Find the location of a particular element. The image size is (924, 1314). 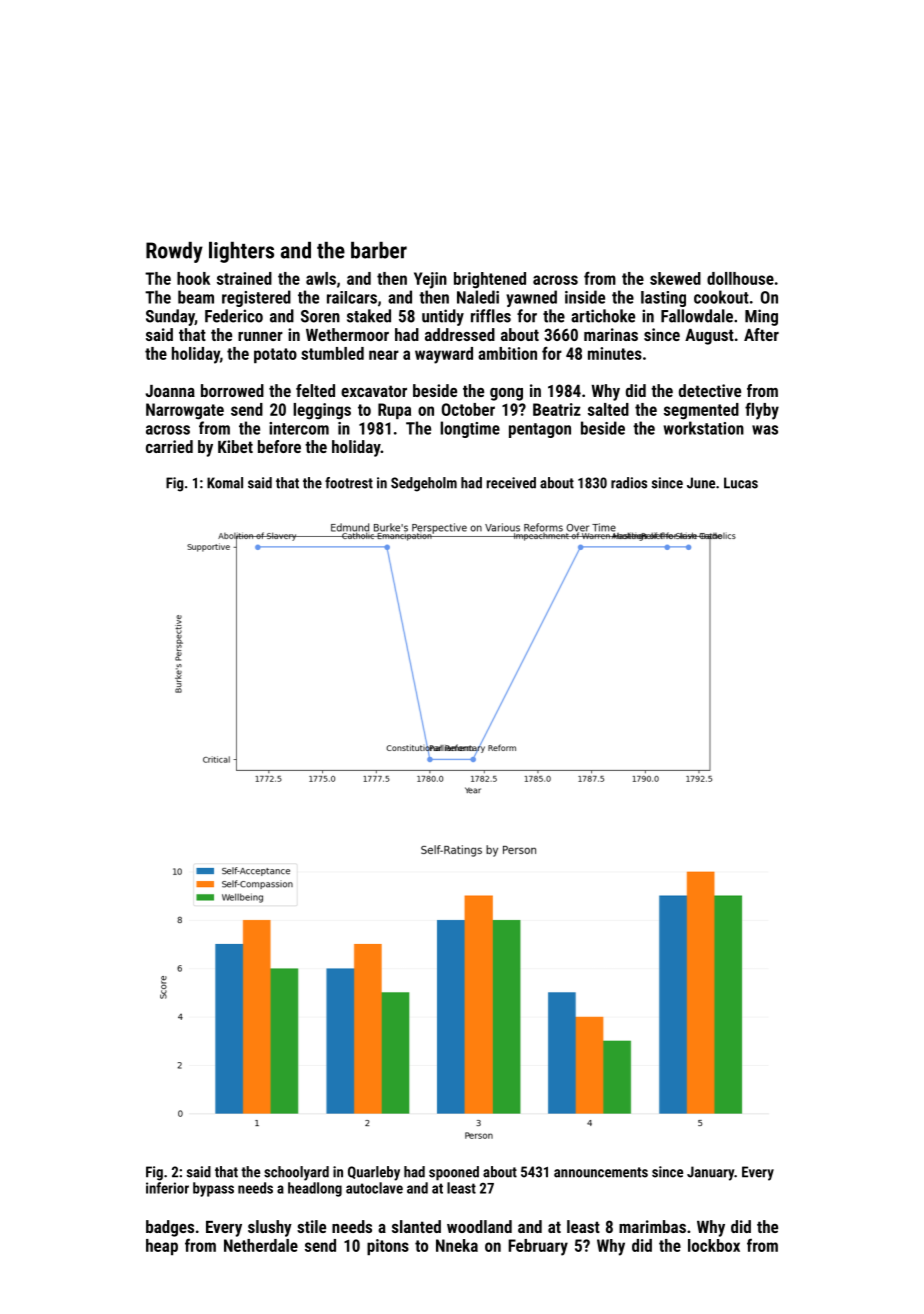

pentagon is located at coordinates (540, 430).
